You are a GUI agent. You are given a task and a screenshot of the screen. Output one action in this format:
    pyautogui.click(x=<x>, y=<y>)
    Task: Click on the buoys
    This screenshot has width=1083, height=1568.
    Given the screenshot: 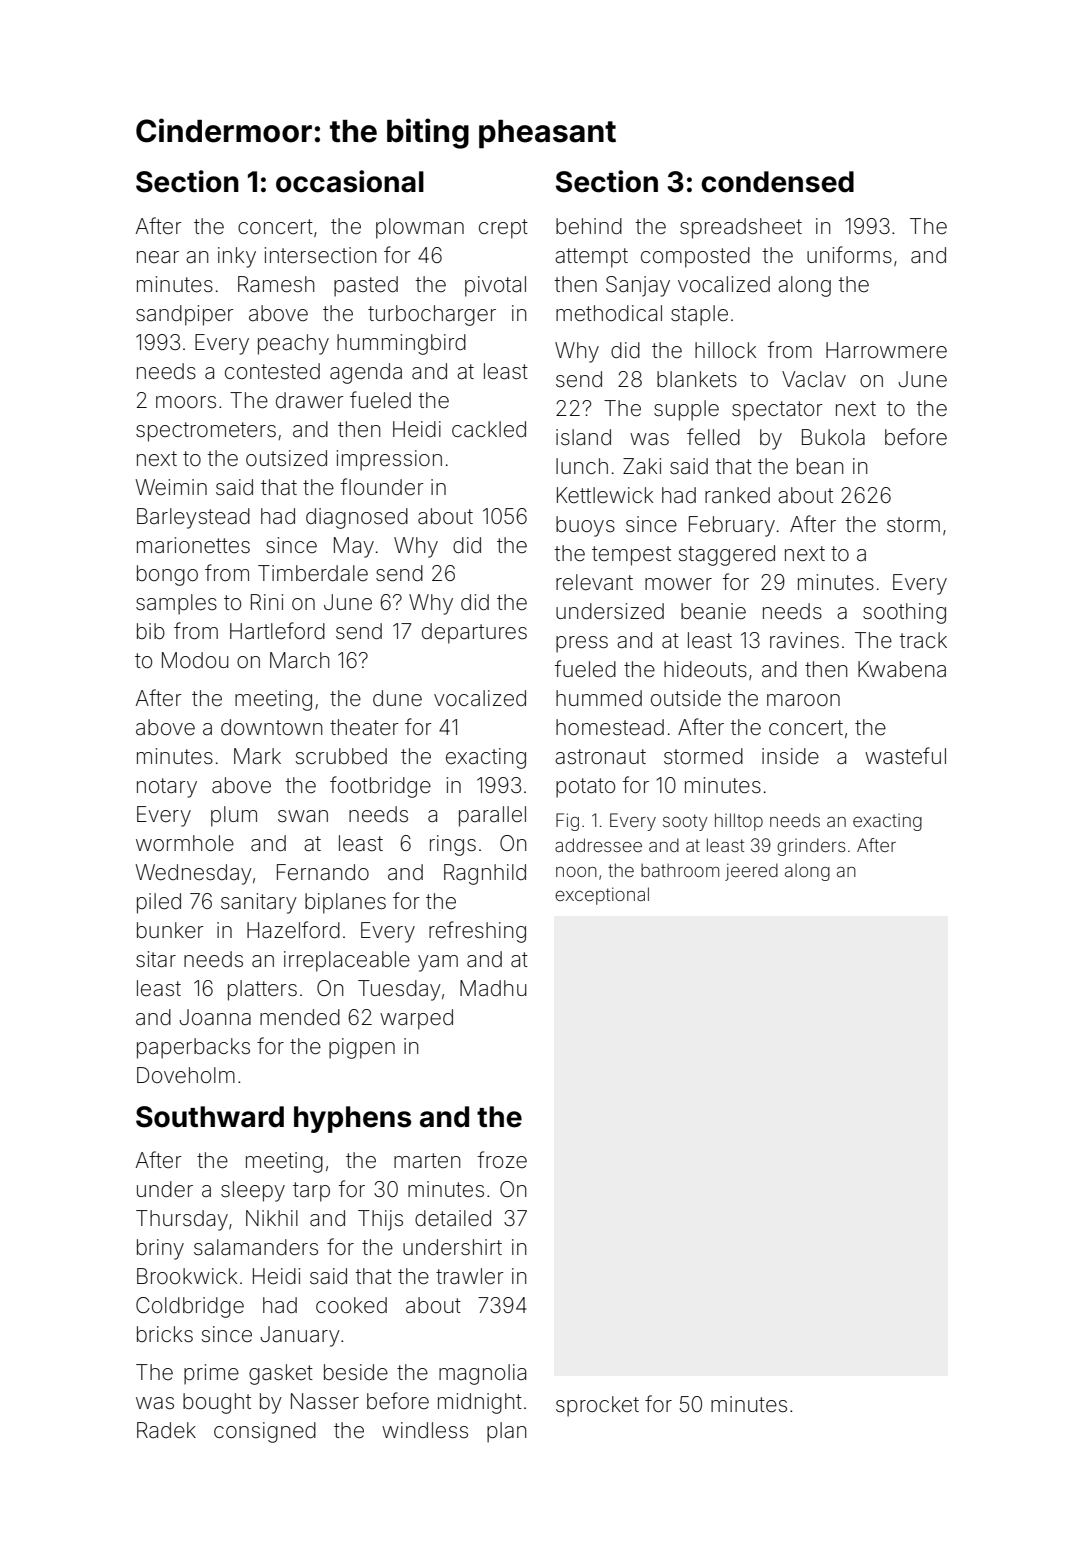 What is the action you would take?
    pyautogui.click(x=585, y=526)
